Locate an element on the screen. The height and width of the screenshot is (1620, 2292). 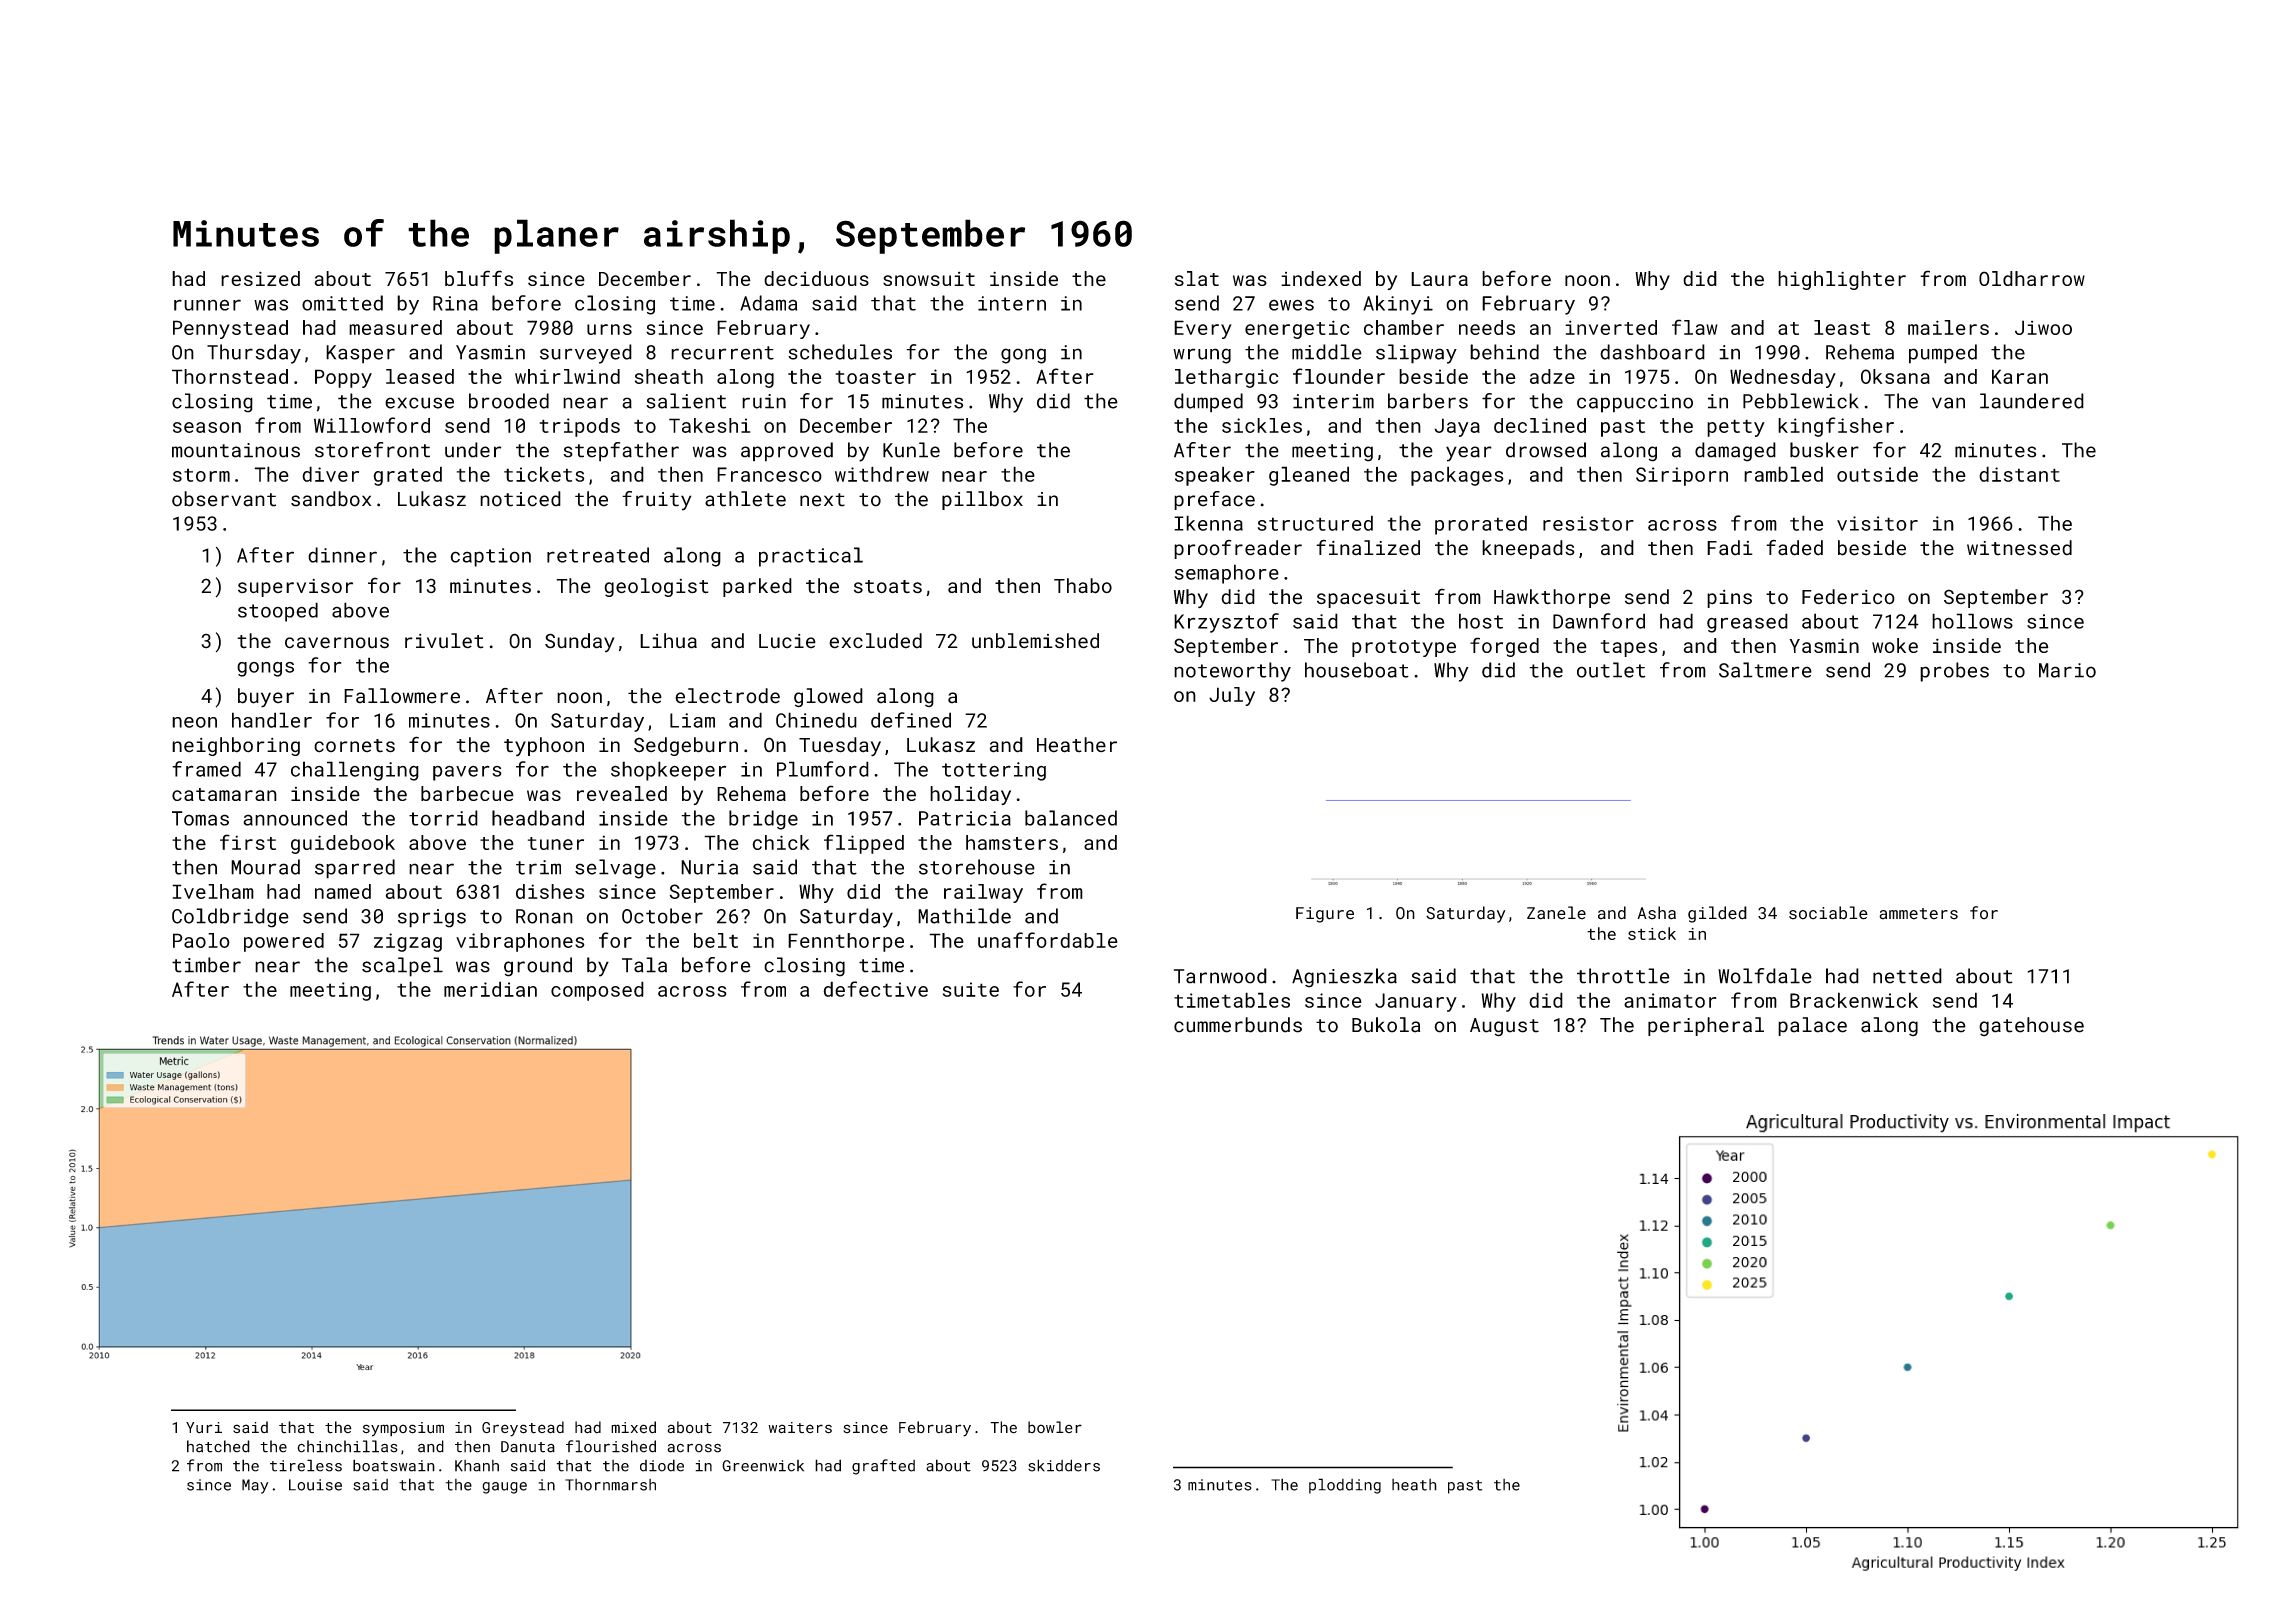
Thornmarsh is located at coordinates (610, 1485).
